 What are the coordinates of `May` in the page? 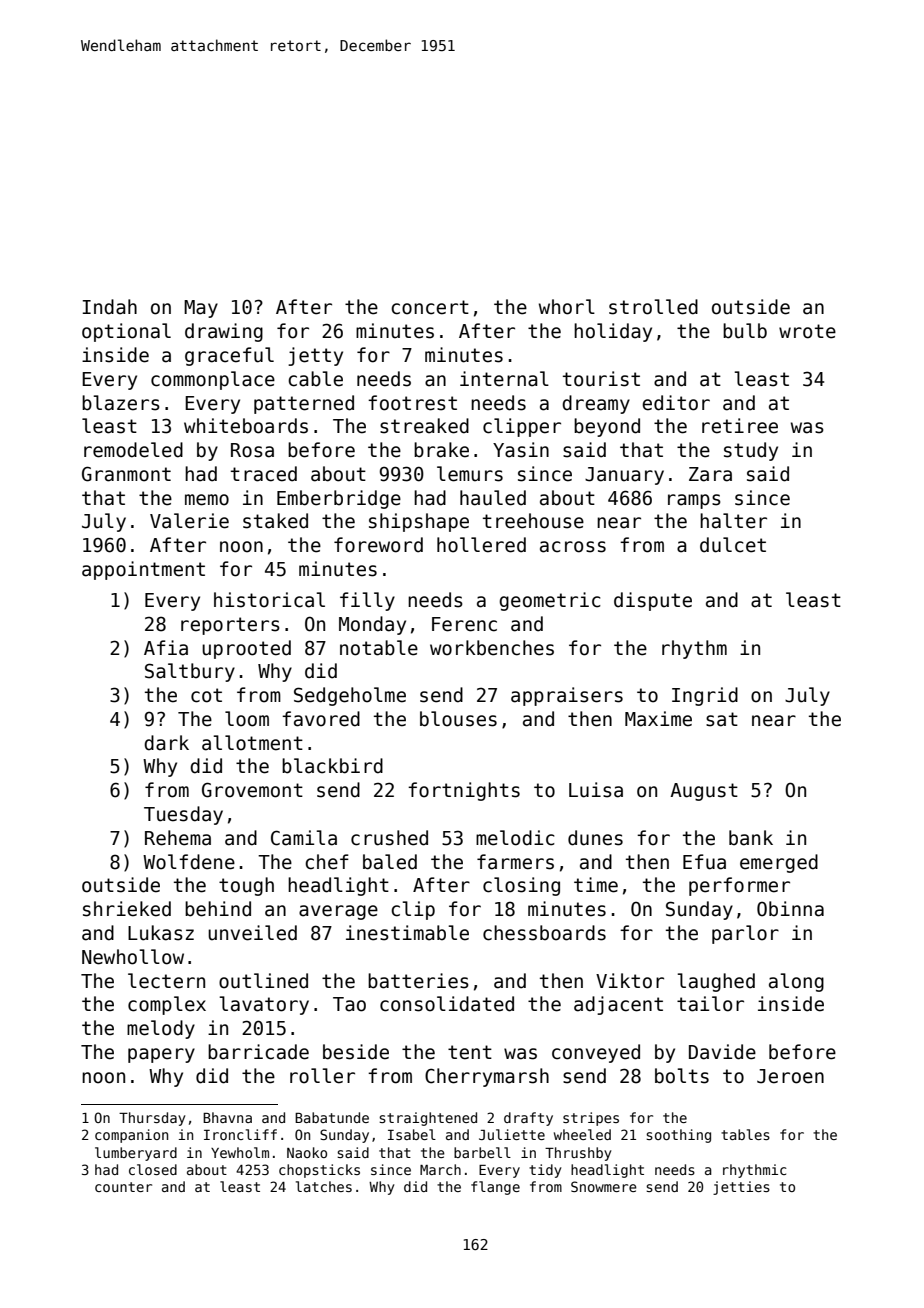 It's located at (201, 309).
